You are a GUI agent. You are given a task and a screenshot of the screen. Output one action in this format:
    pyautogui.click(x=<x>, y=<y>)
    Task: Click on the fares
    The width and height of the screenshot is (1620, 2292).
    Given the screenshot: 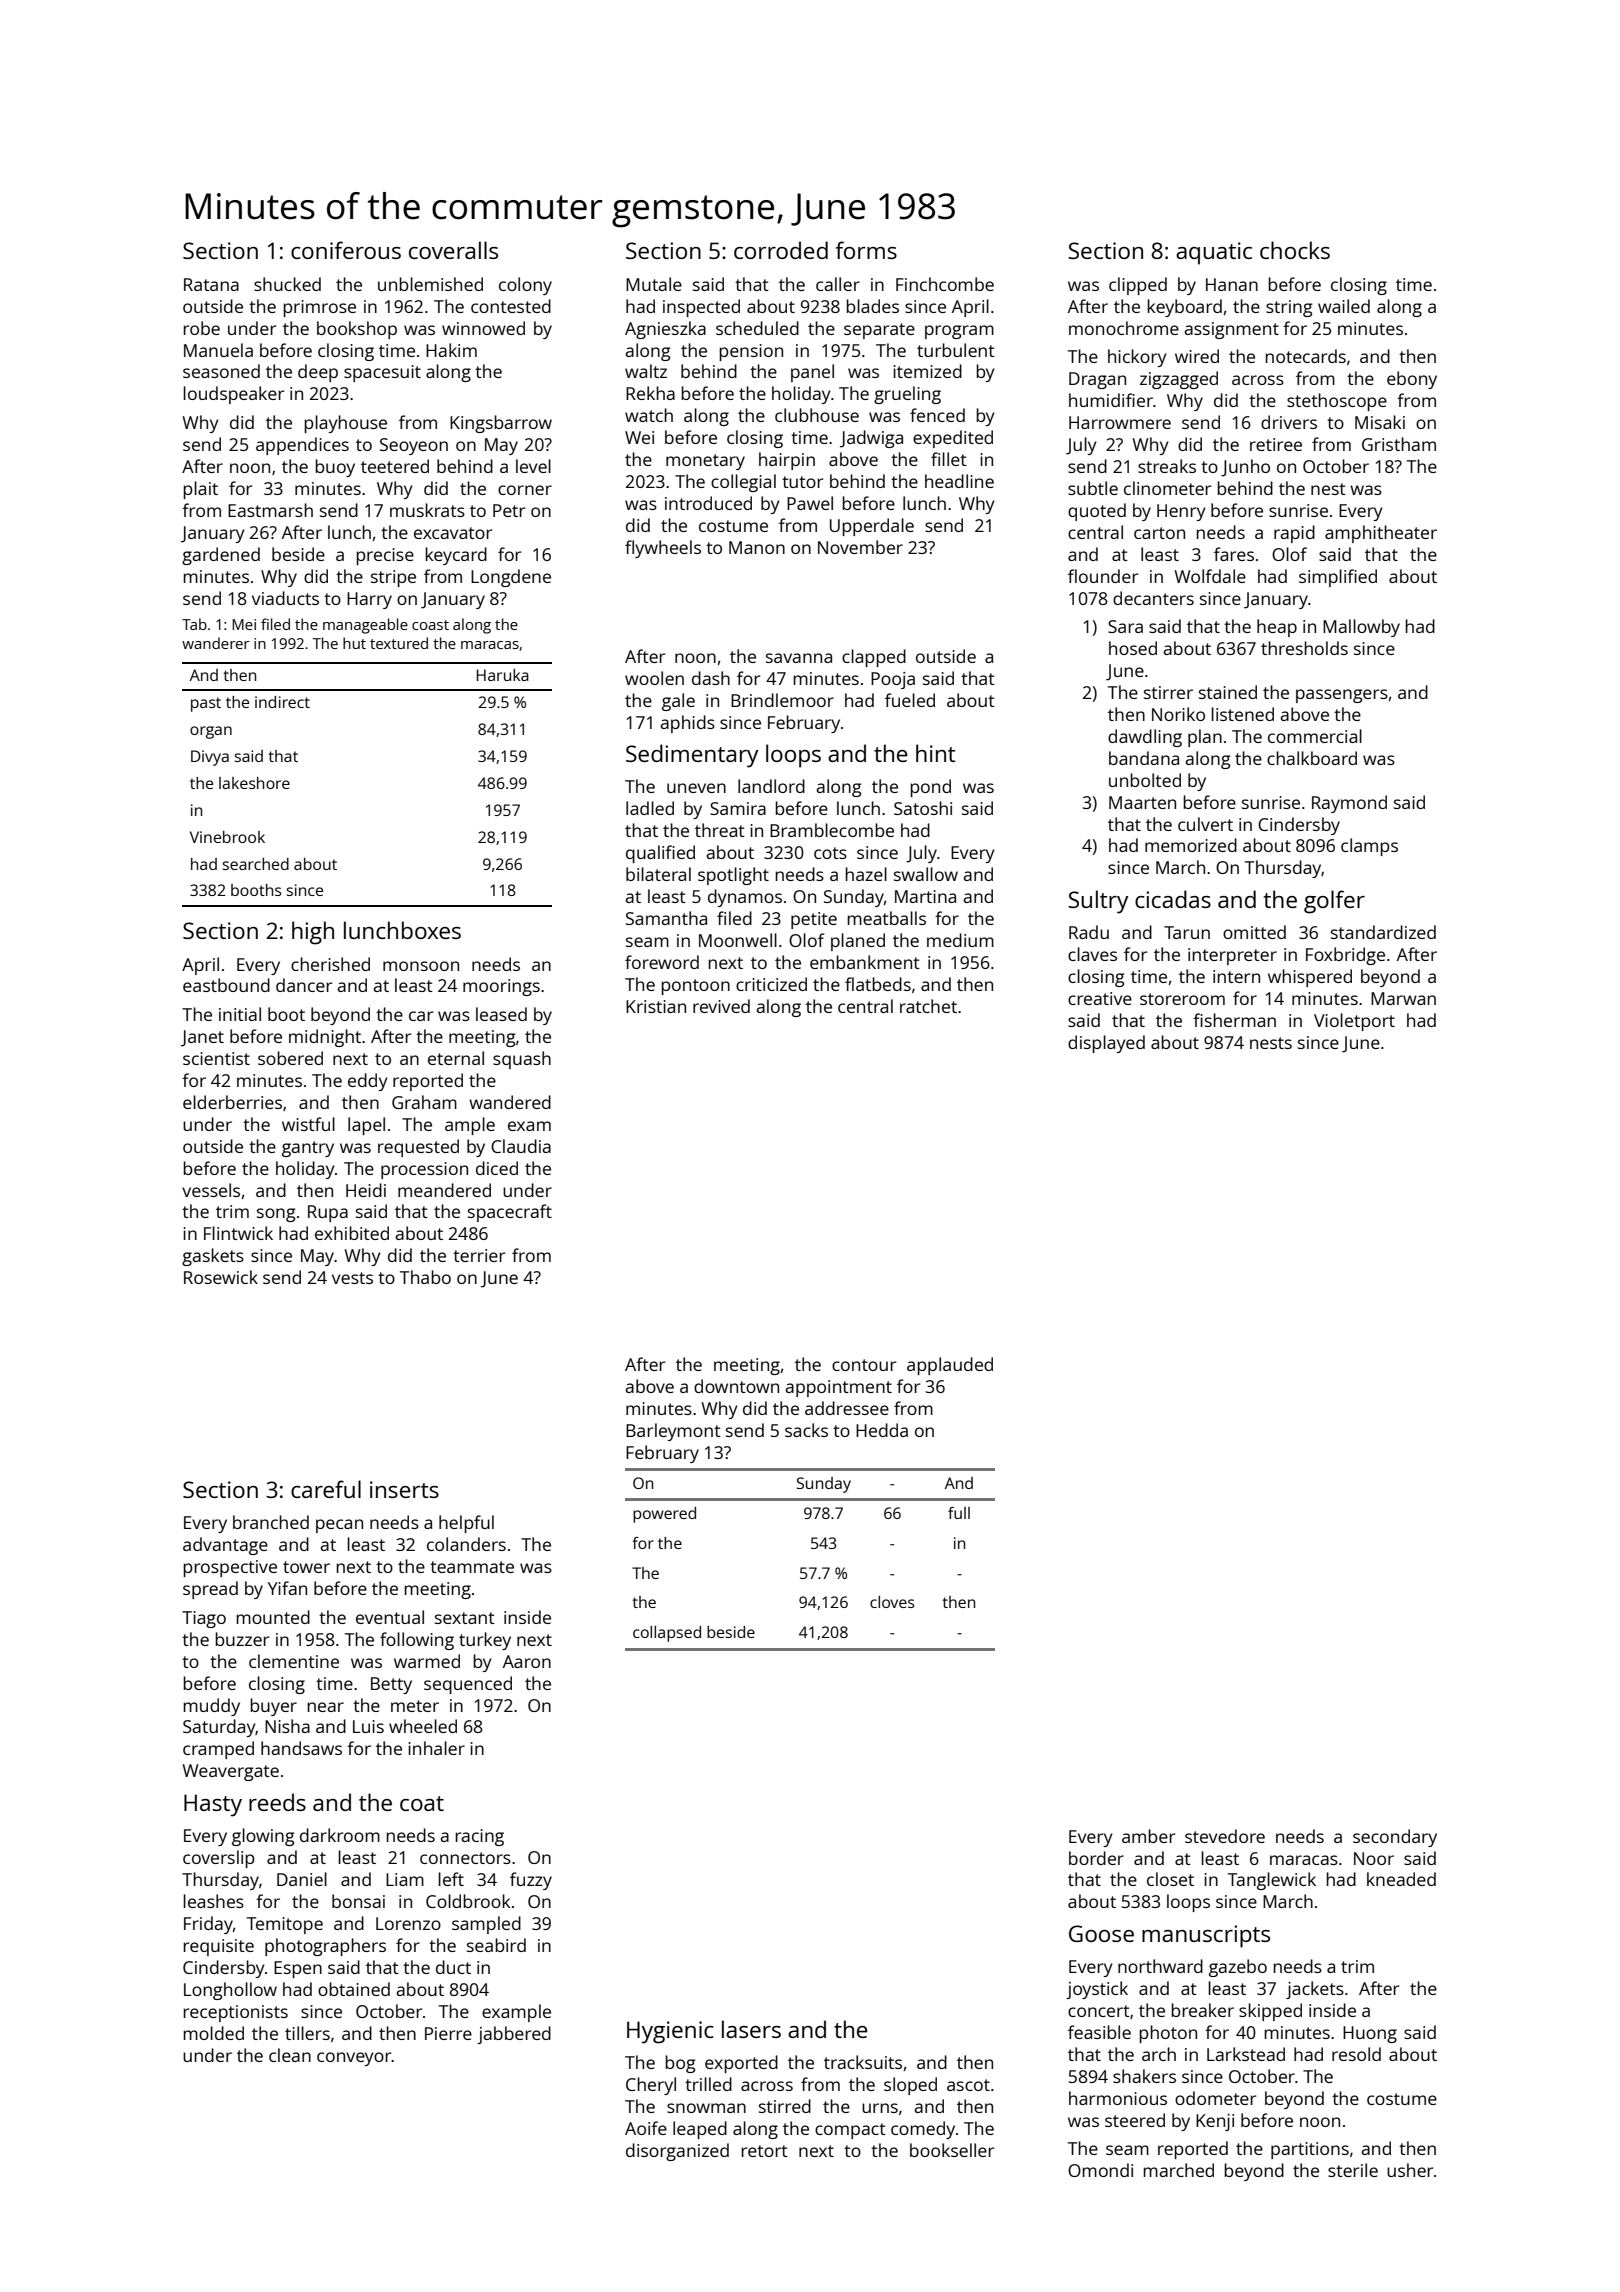 What is the action you would take?
    pyautogui.click(x=1234, y=554)
